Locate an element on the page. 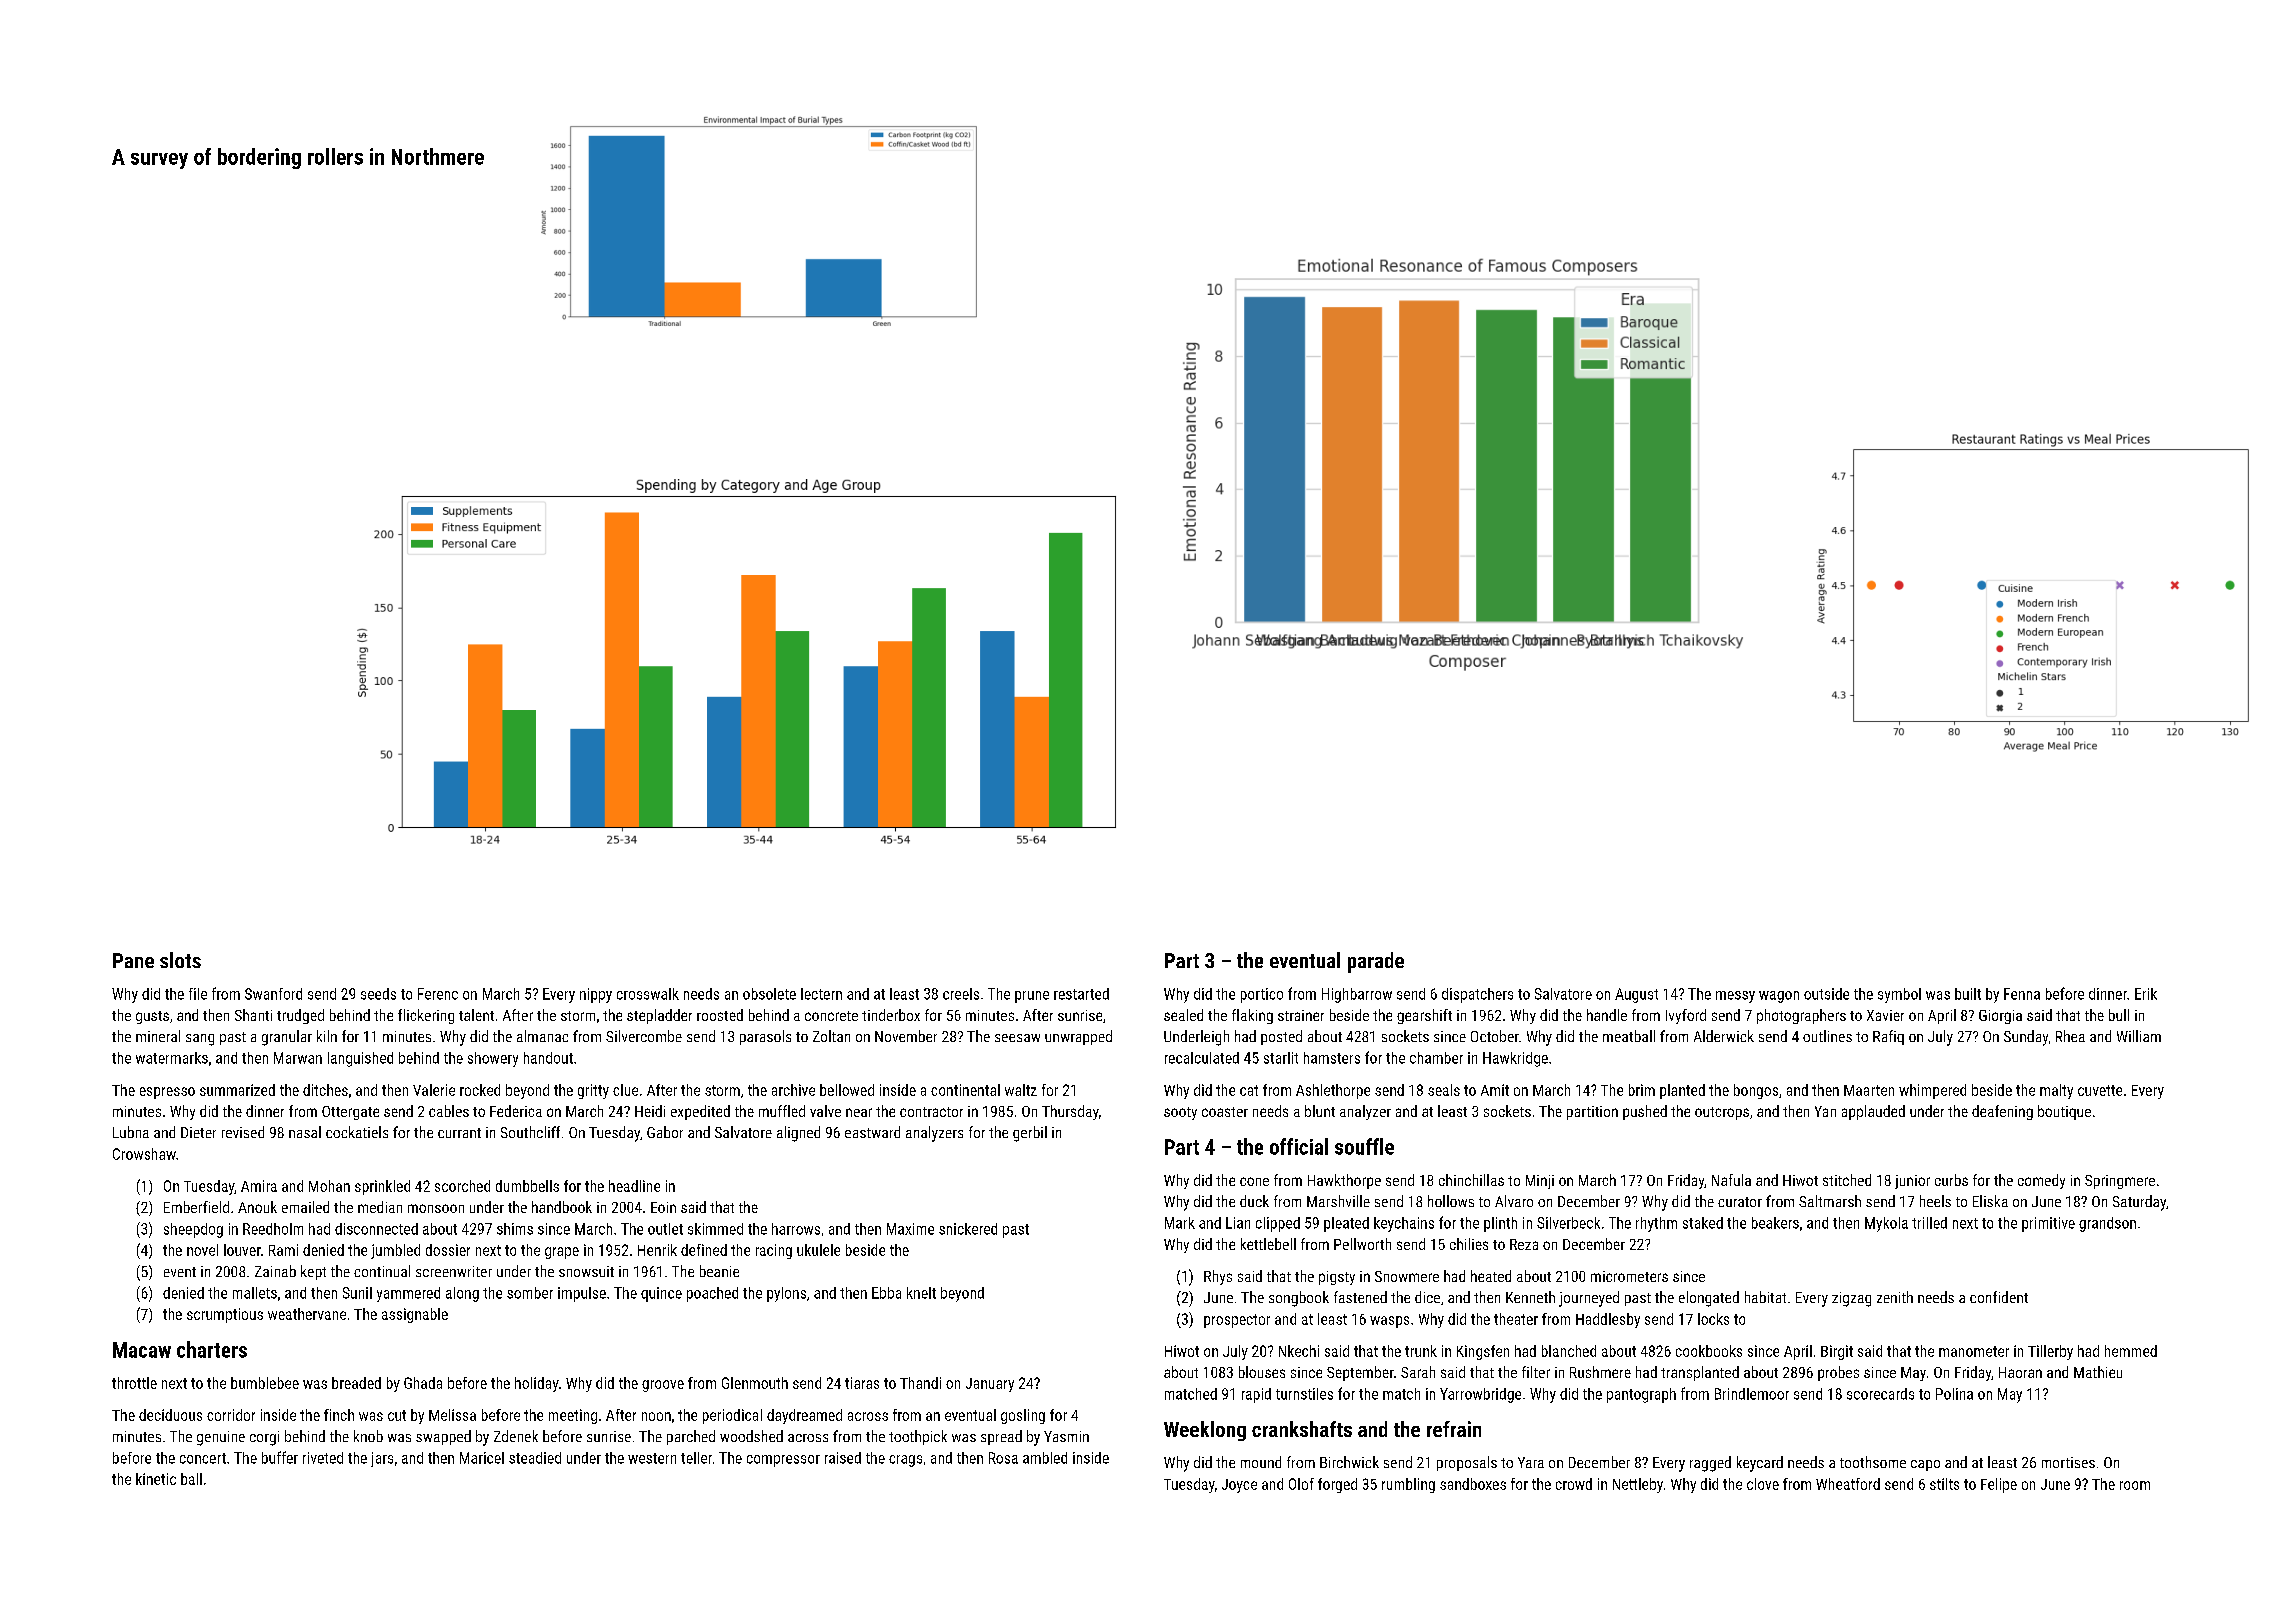  habitat is located at coordinates (1765, 1297).
